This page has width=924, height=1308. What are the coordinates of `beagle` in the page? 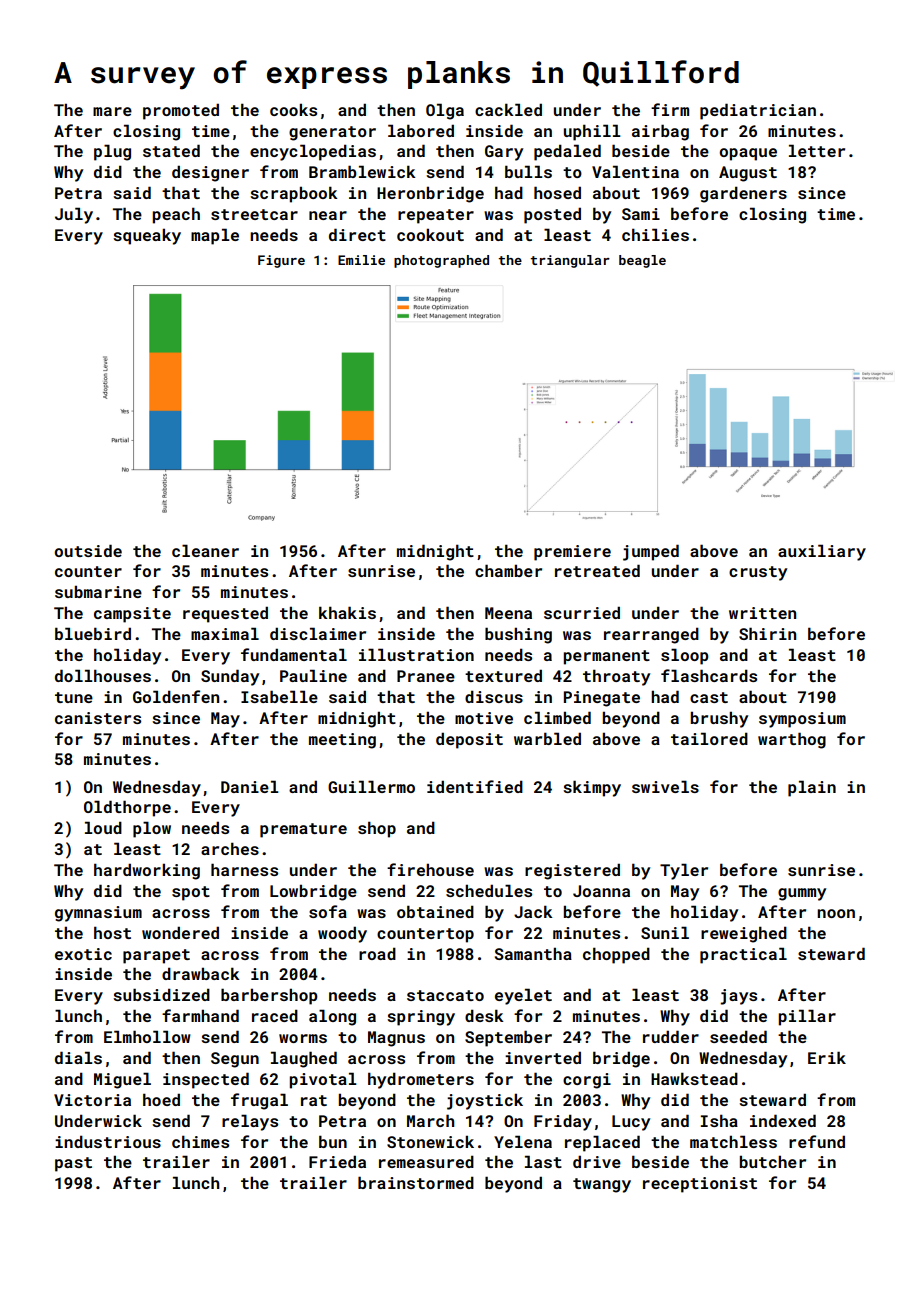 It's located at (642, 261).
